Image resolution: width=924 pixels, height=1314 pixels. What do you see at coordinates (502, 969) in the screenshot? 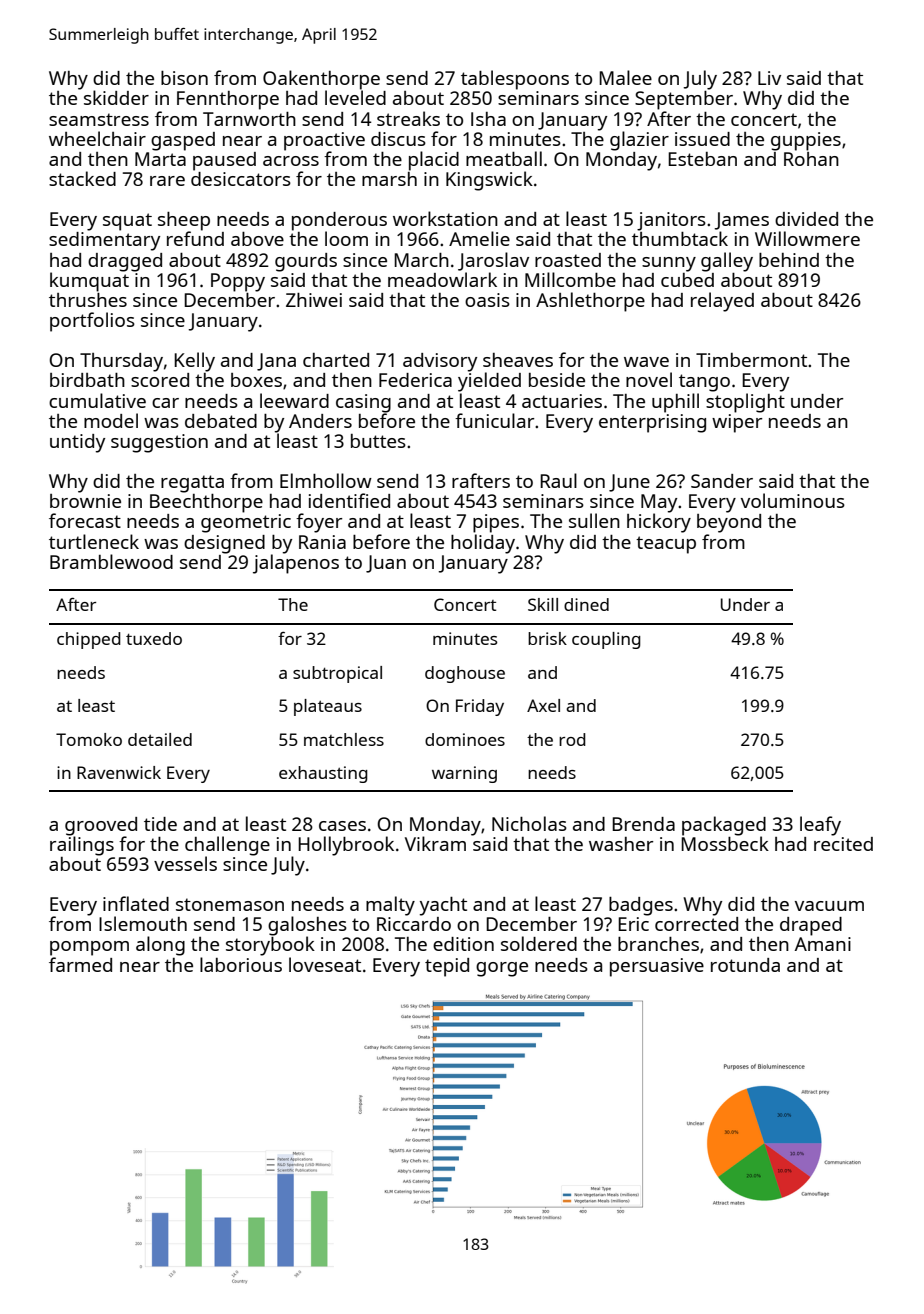
I see `gorge` at bounding box center [502, 969].
